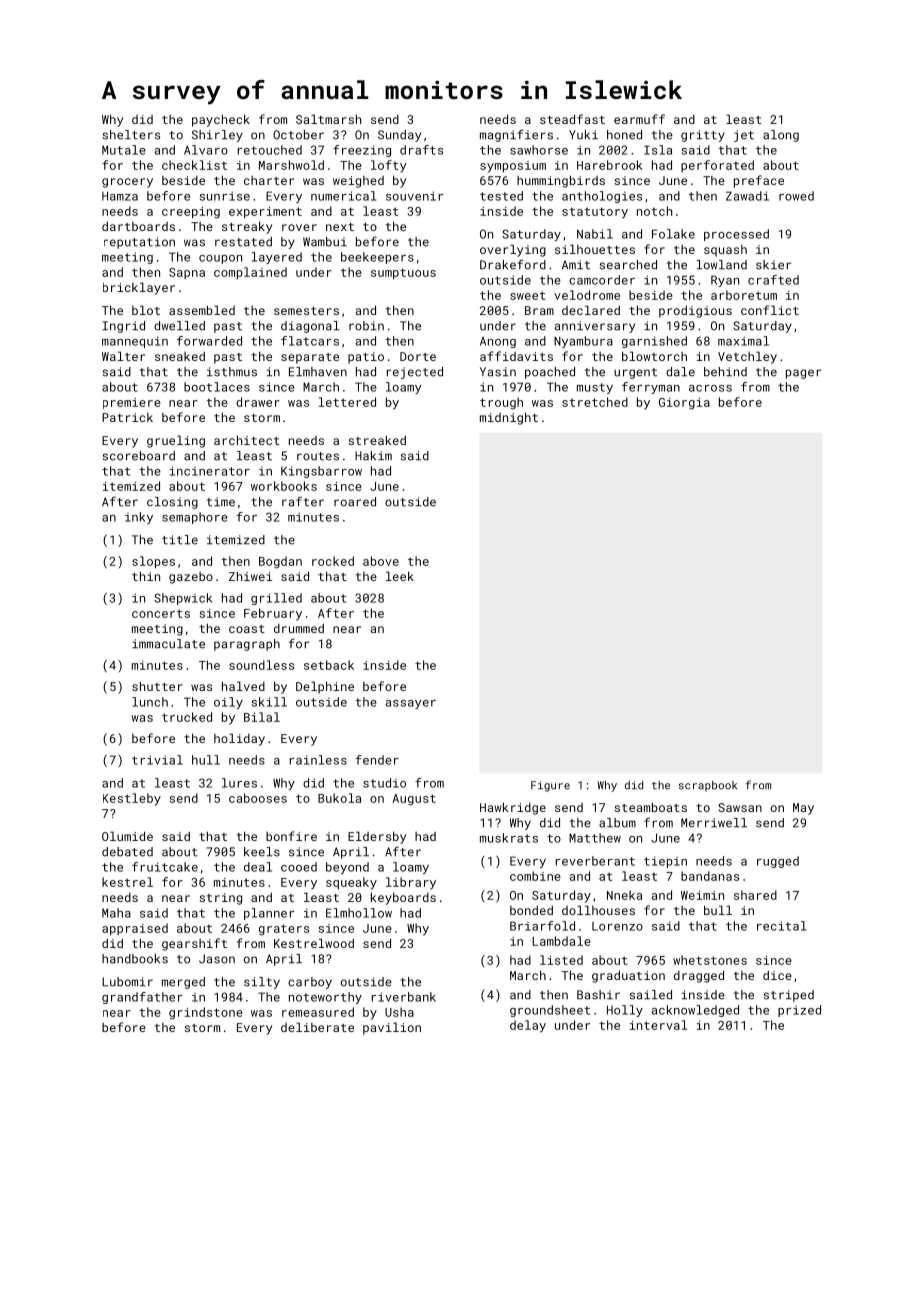 This page has width=924, height=1308. Describe the element at coordinates (317, 1027) in the page. I see `deliberate` at that location.
